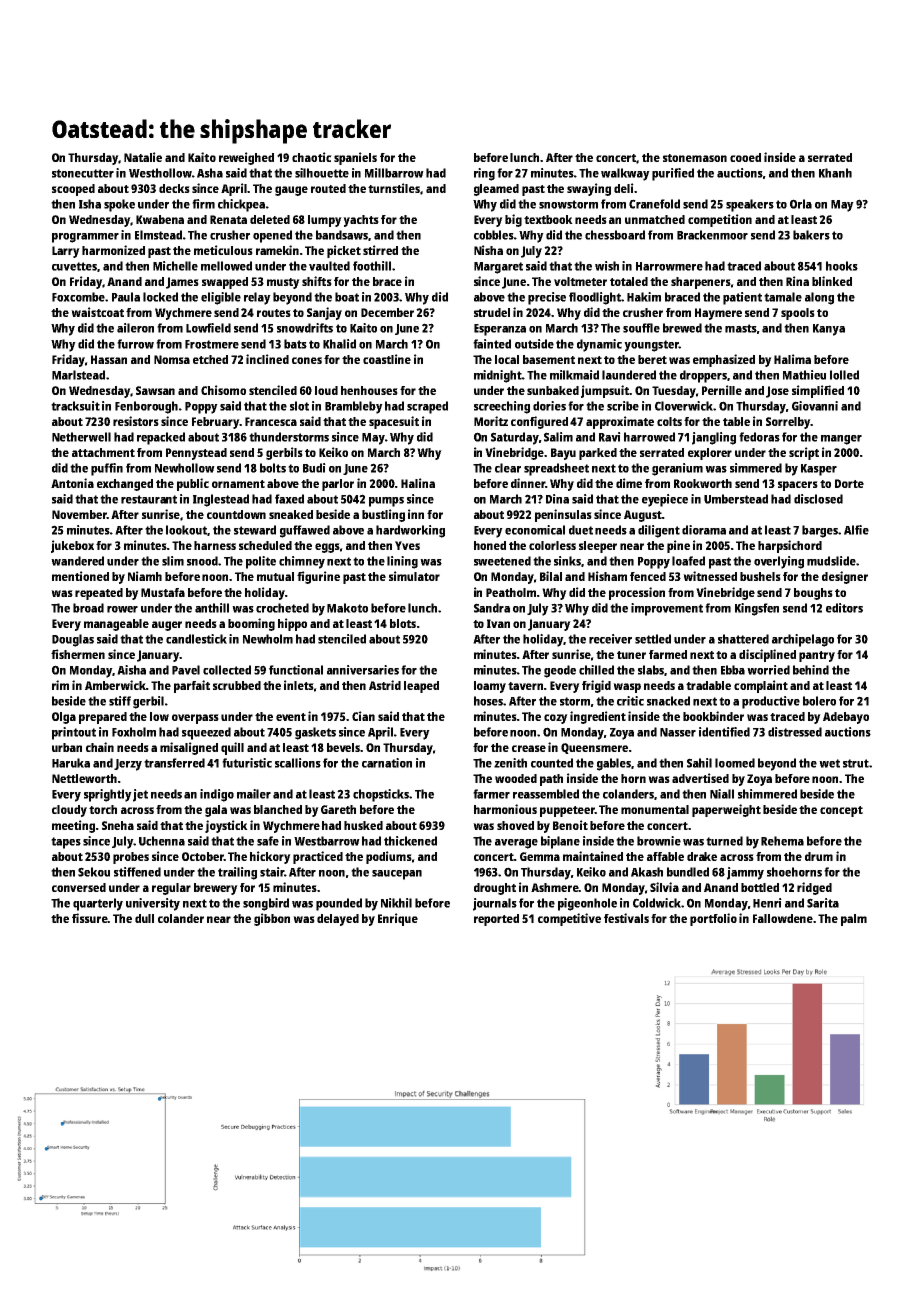 This document has height=1308, width=924. What do you see at coordinates (144, 918) in the document?
I see `dull` at bounding box center [144, 918].
